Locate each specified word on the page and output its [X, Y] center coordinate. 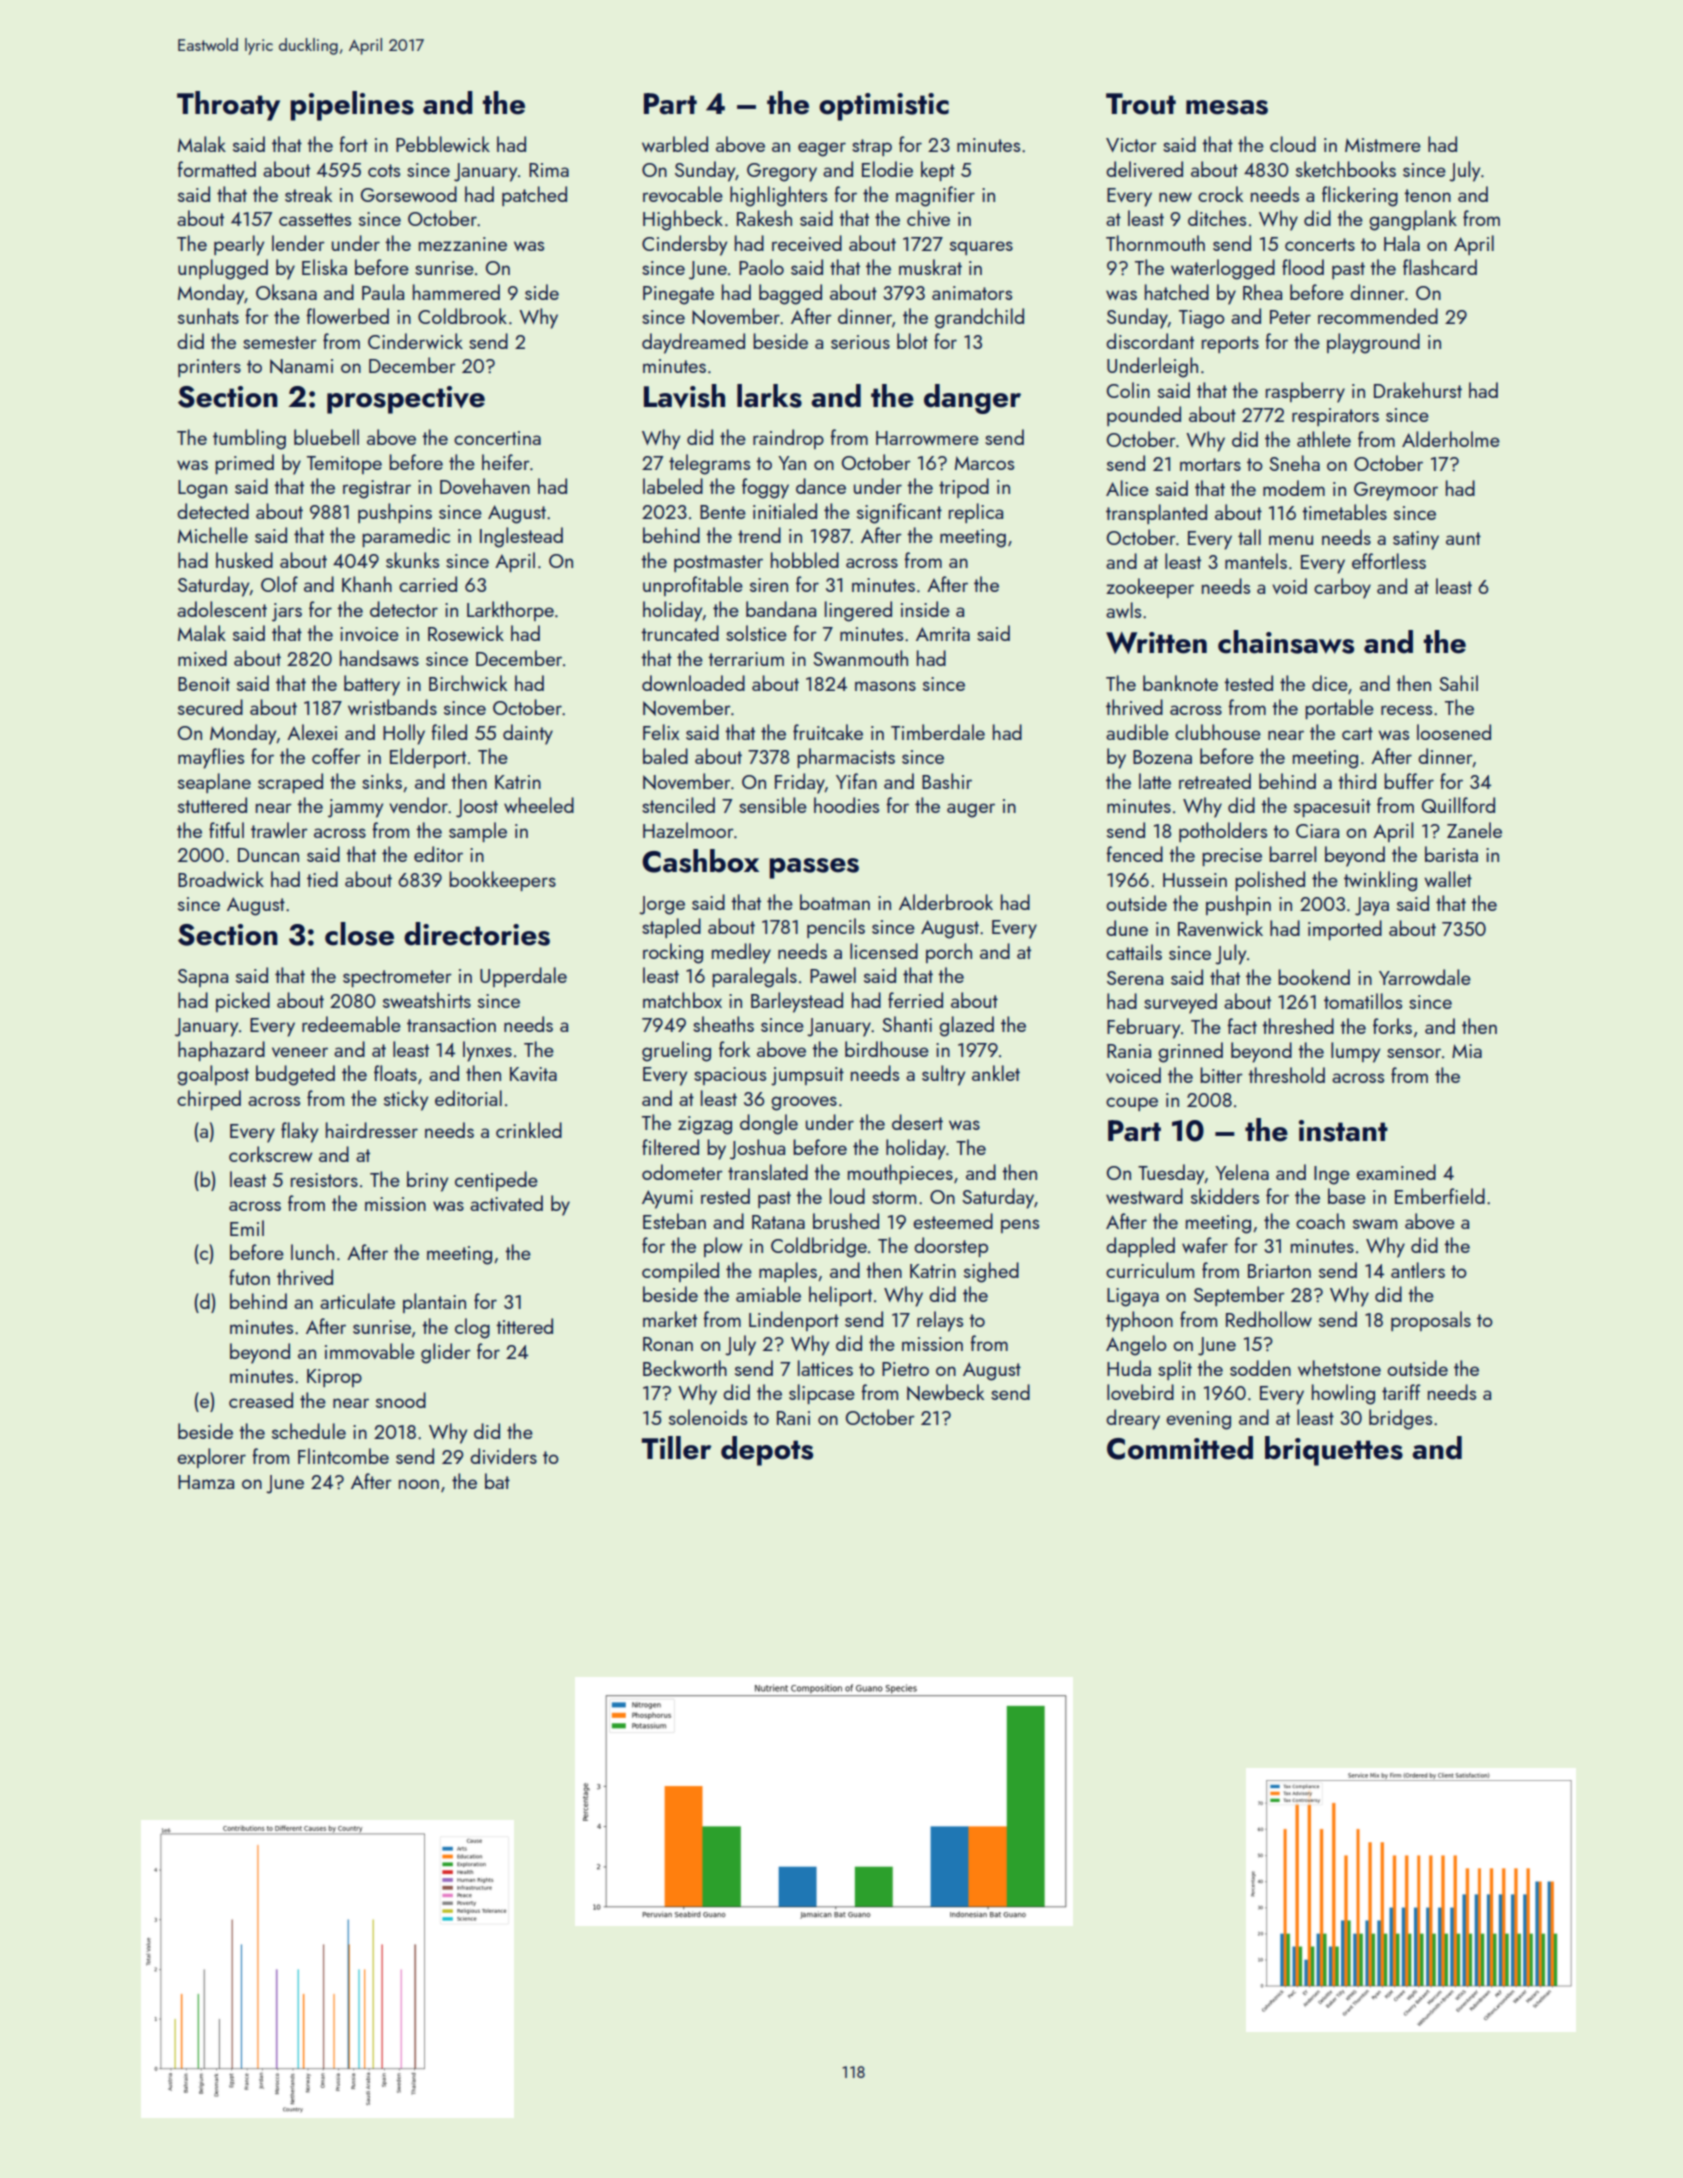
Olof [279, 584]
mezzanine [463, 244]
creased [261, 1400]
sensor [1414, 1053]
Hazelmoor [688, 830]
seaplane [214, 783]
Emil [247, 1228]
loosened [1454, 732]
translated [768, 1172]
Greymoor [1396, 491]
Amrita [943, 634]
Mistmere [1383, 145]
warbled [675, 144]
